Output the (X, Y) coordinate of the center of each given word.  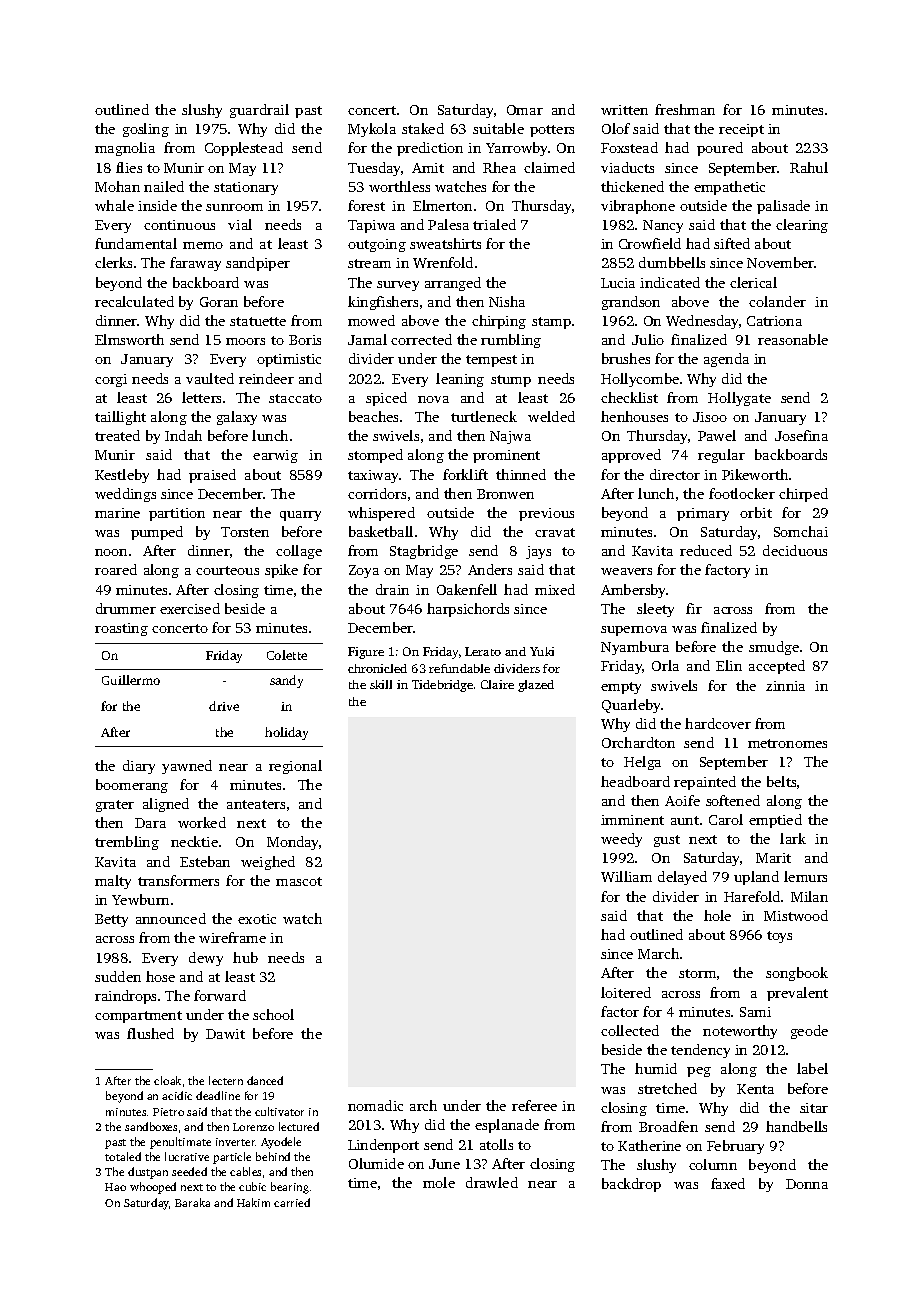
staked (423, 128)
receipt (741, 130)
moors (245, 341)
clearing (802, 226)
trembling (127, 843)
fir (694, 608)
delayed (682, 878)
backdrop (631, 1185)
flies (129, 167)
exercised (190, 608)
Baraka (192, 1202)
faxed (728, 1183)
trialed (494, 224)
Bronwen (505, 494)
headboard (635, 781)
